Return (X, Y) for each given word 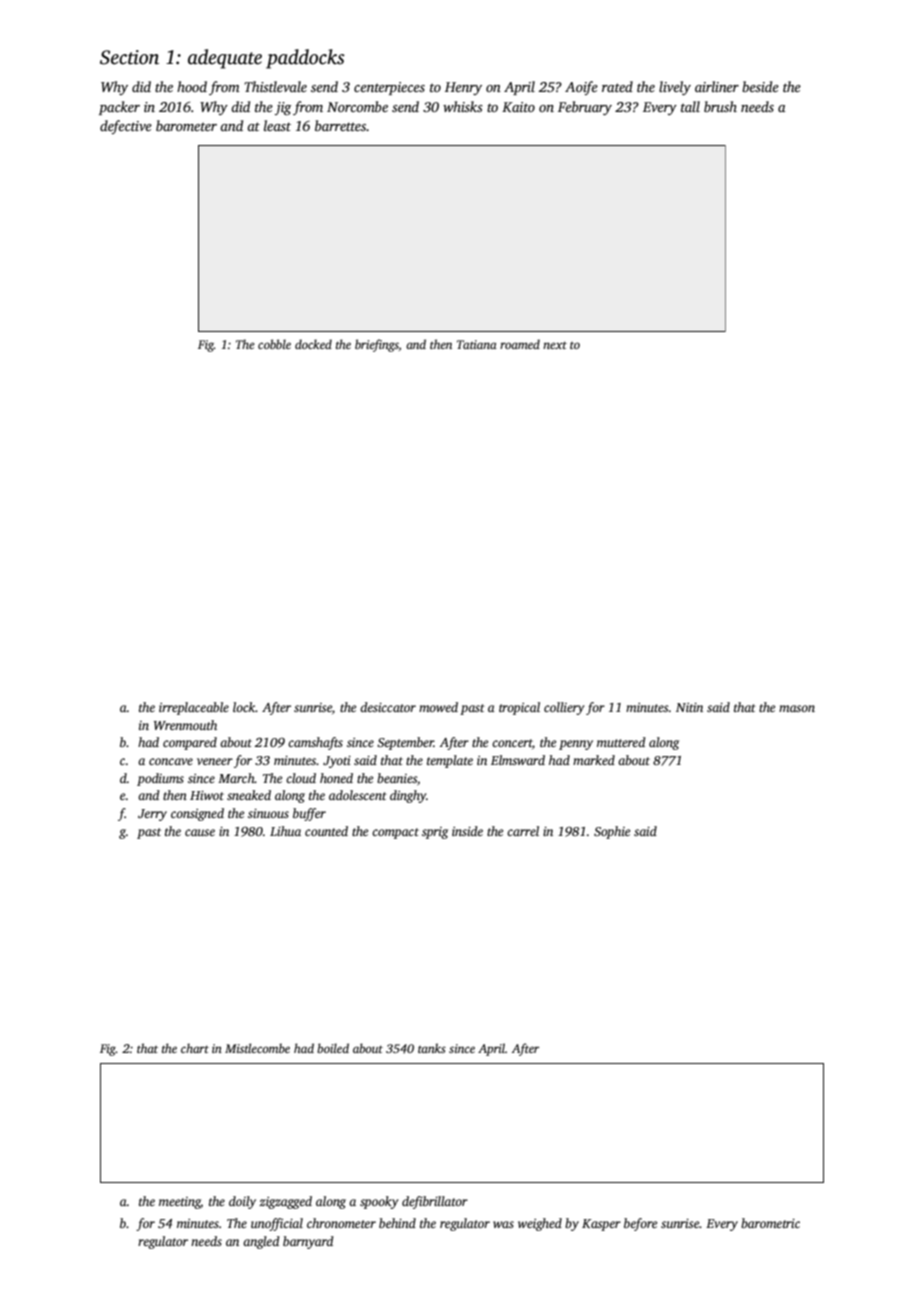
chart (195, 1048)
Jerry (152, 815)
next (555, 345)
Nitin (689, 707)
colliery (564, 708)
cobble (274, 344)
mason (797, 708)
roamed (520, 344)
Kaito (518, 107)
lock (244, 707)
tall (690, 106)
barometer (186, 125)
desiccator (388, 707)
